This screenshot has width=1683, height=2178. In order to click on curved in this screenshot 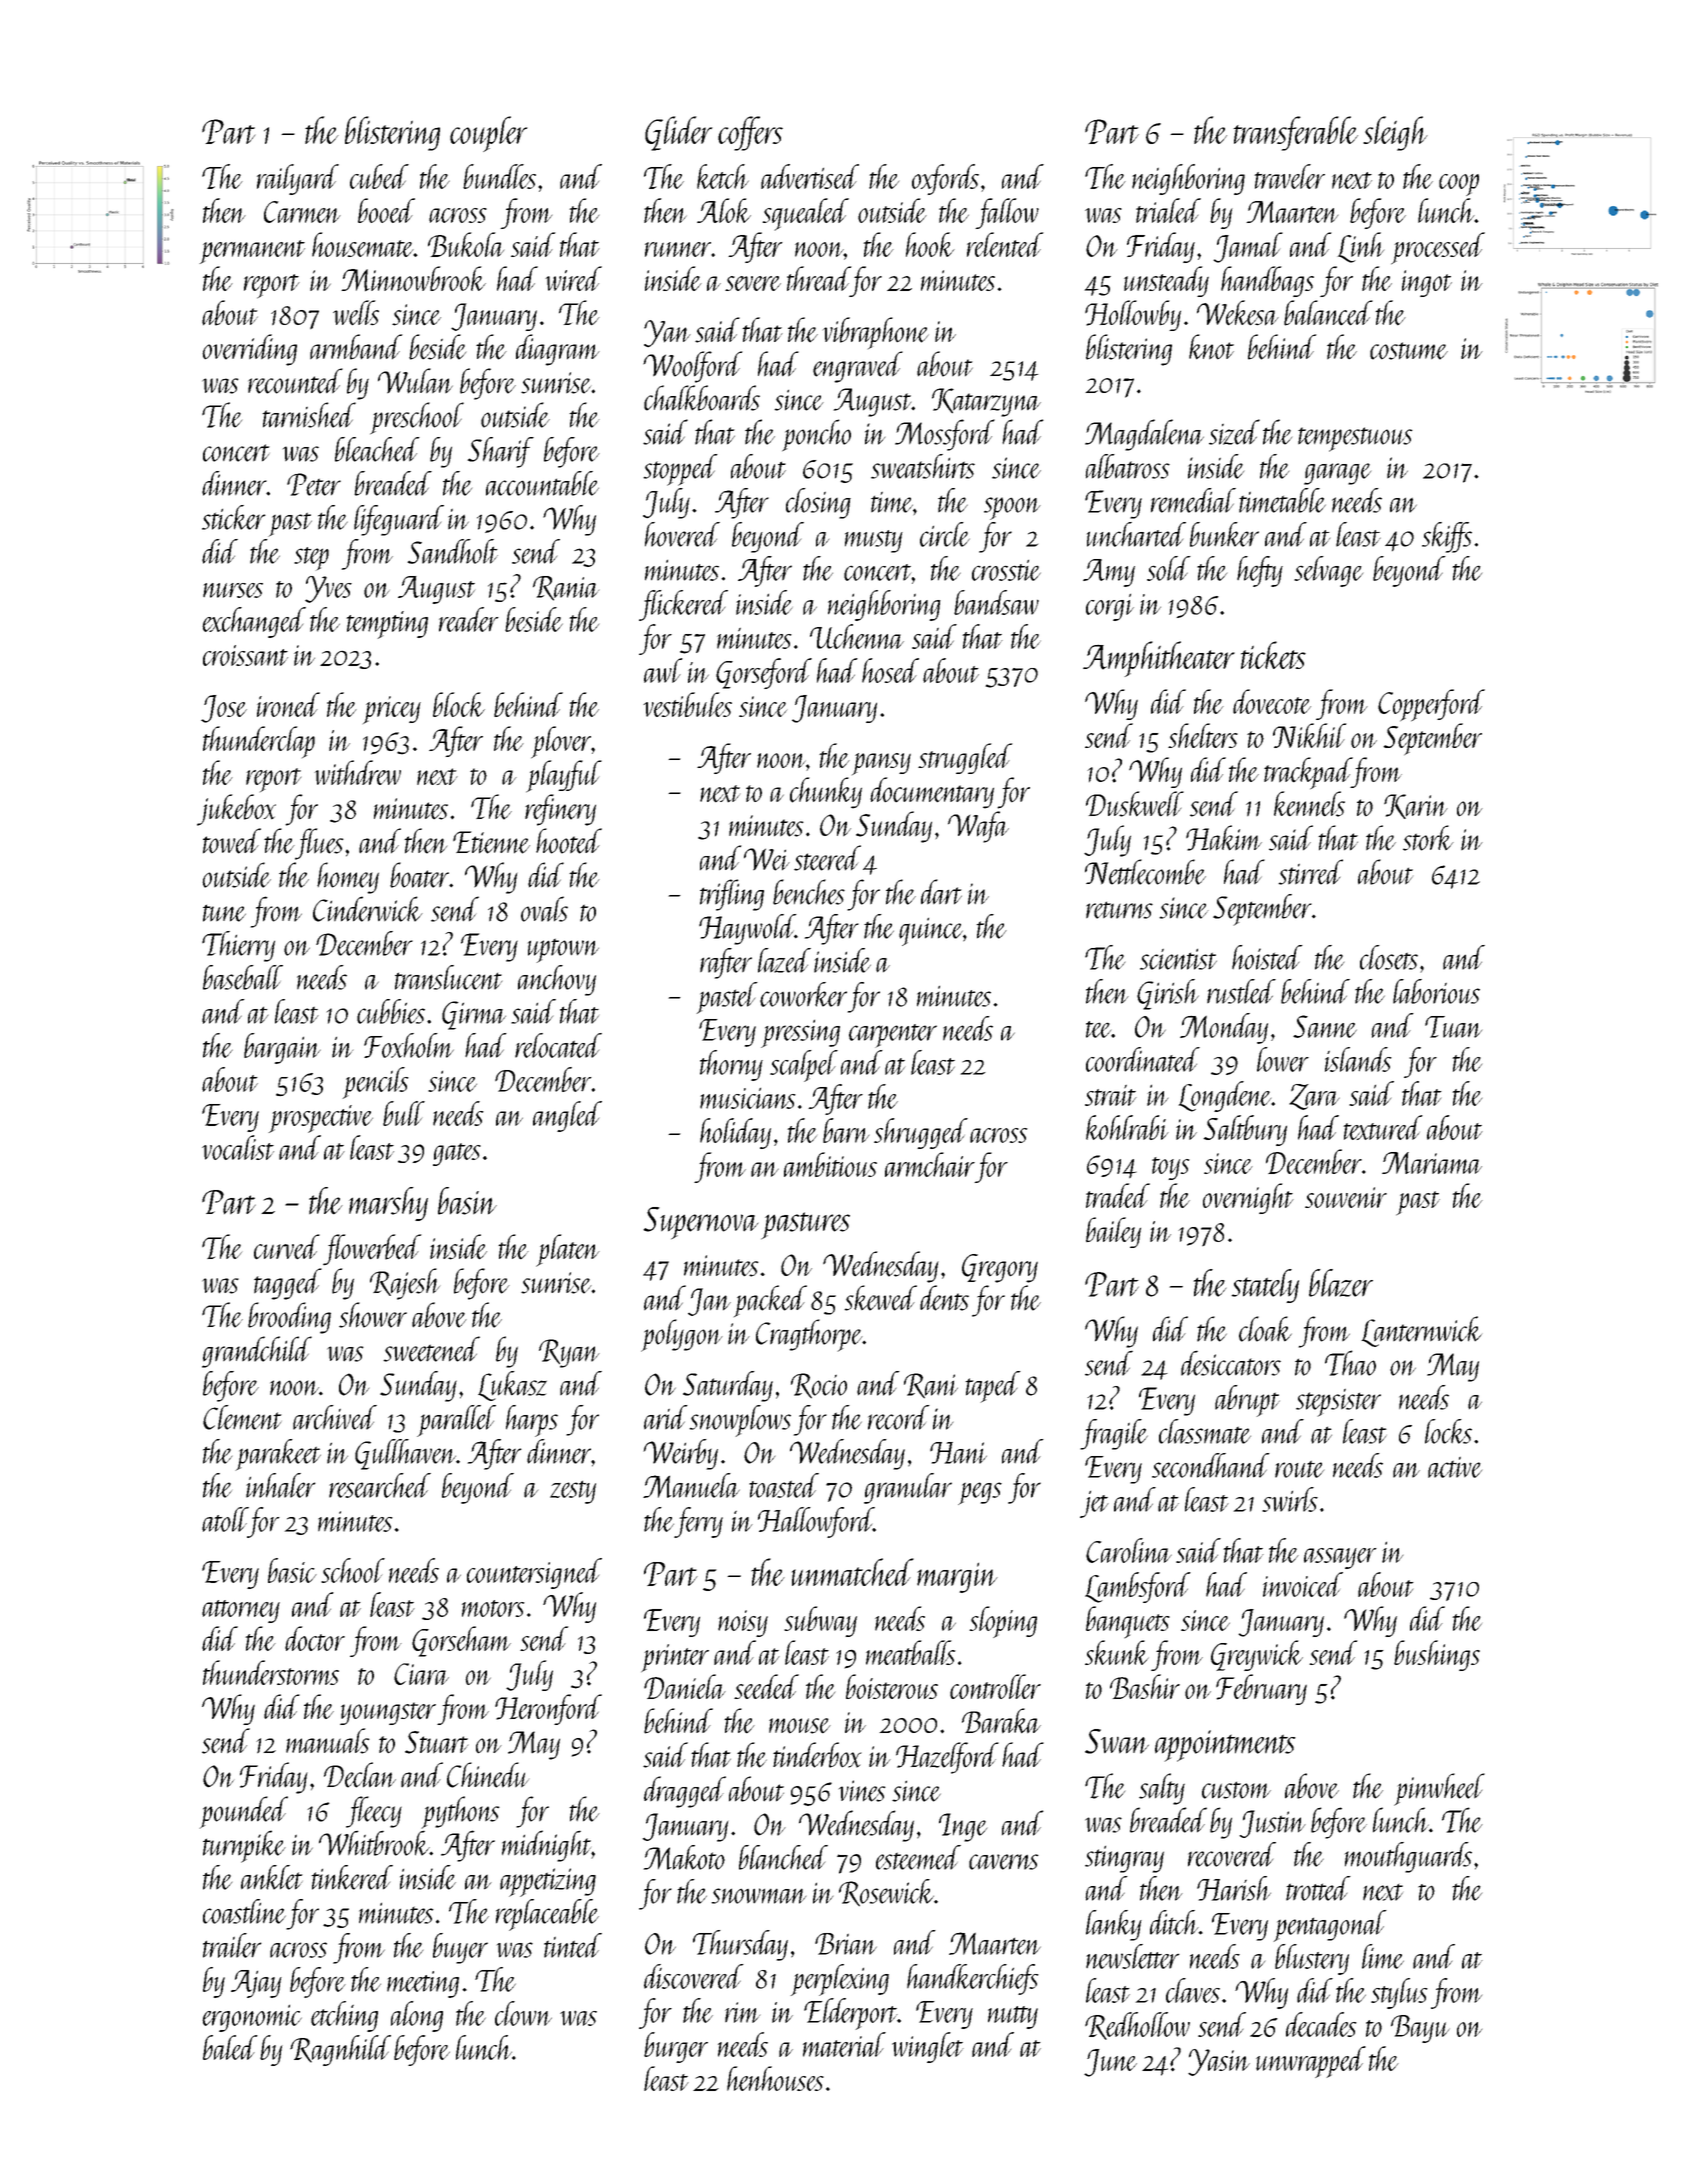, I will do `click(287, 1247)`.
